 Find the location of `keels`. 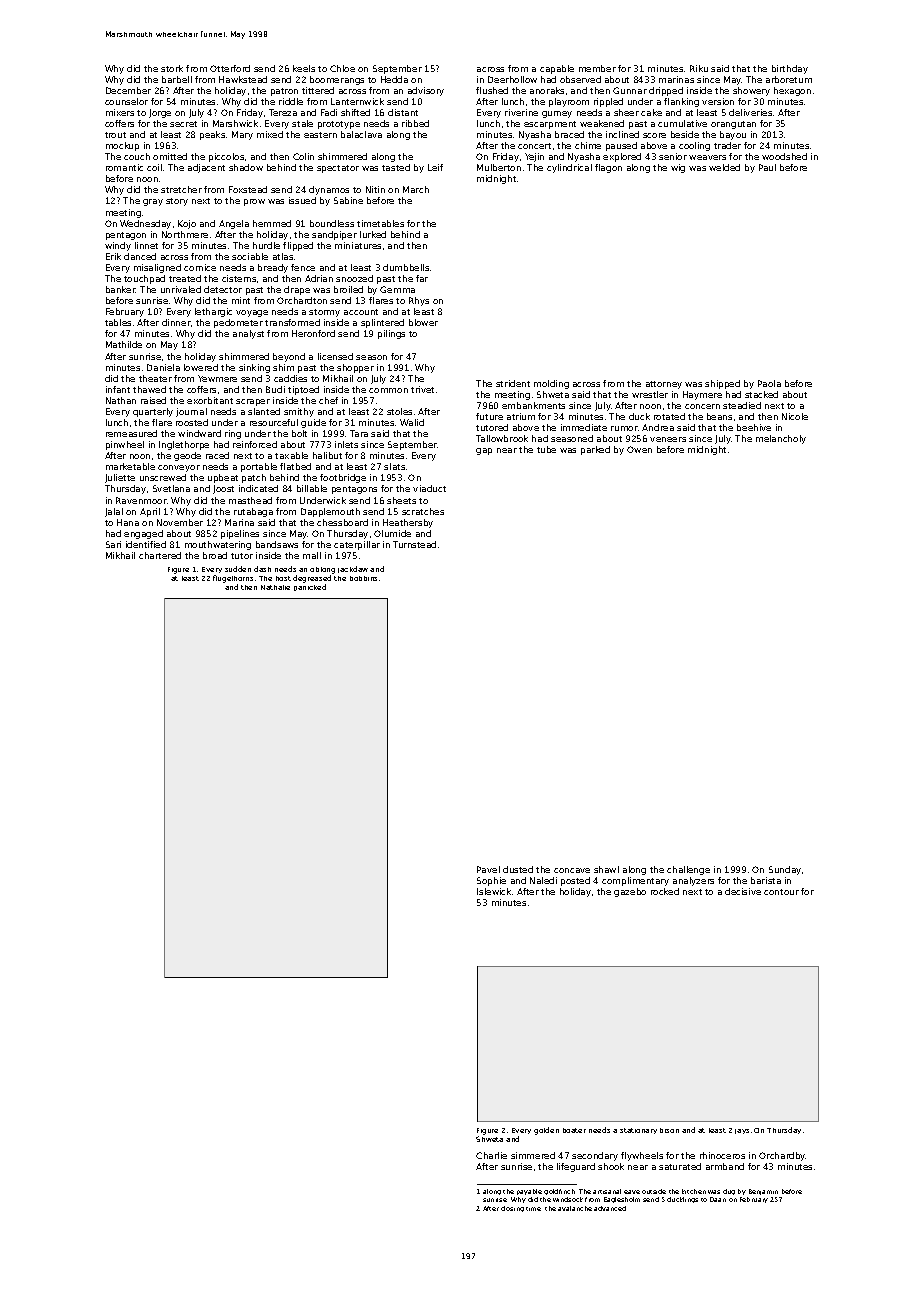

keels is located at coordinates (304, 68).
